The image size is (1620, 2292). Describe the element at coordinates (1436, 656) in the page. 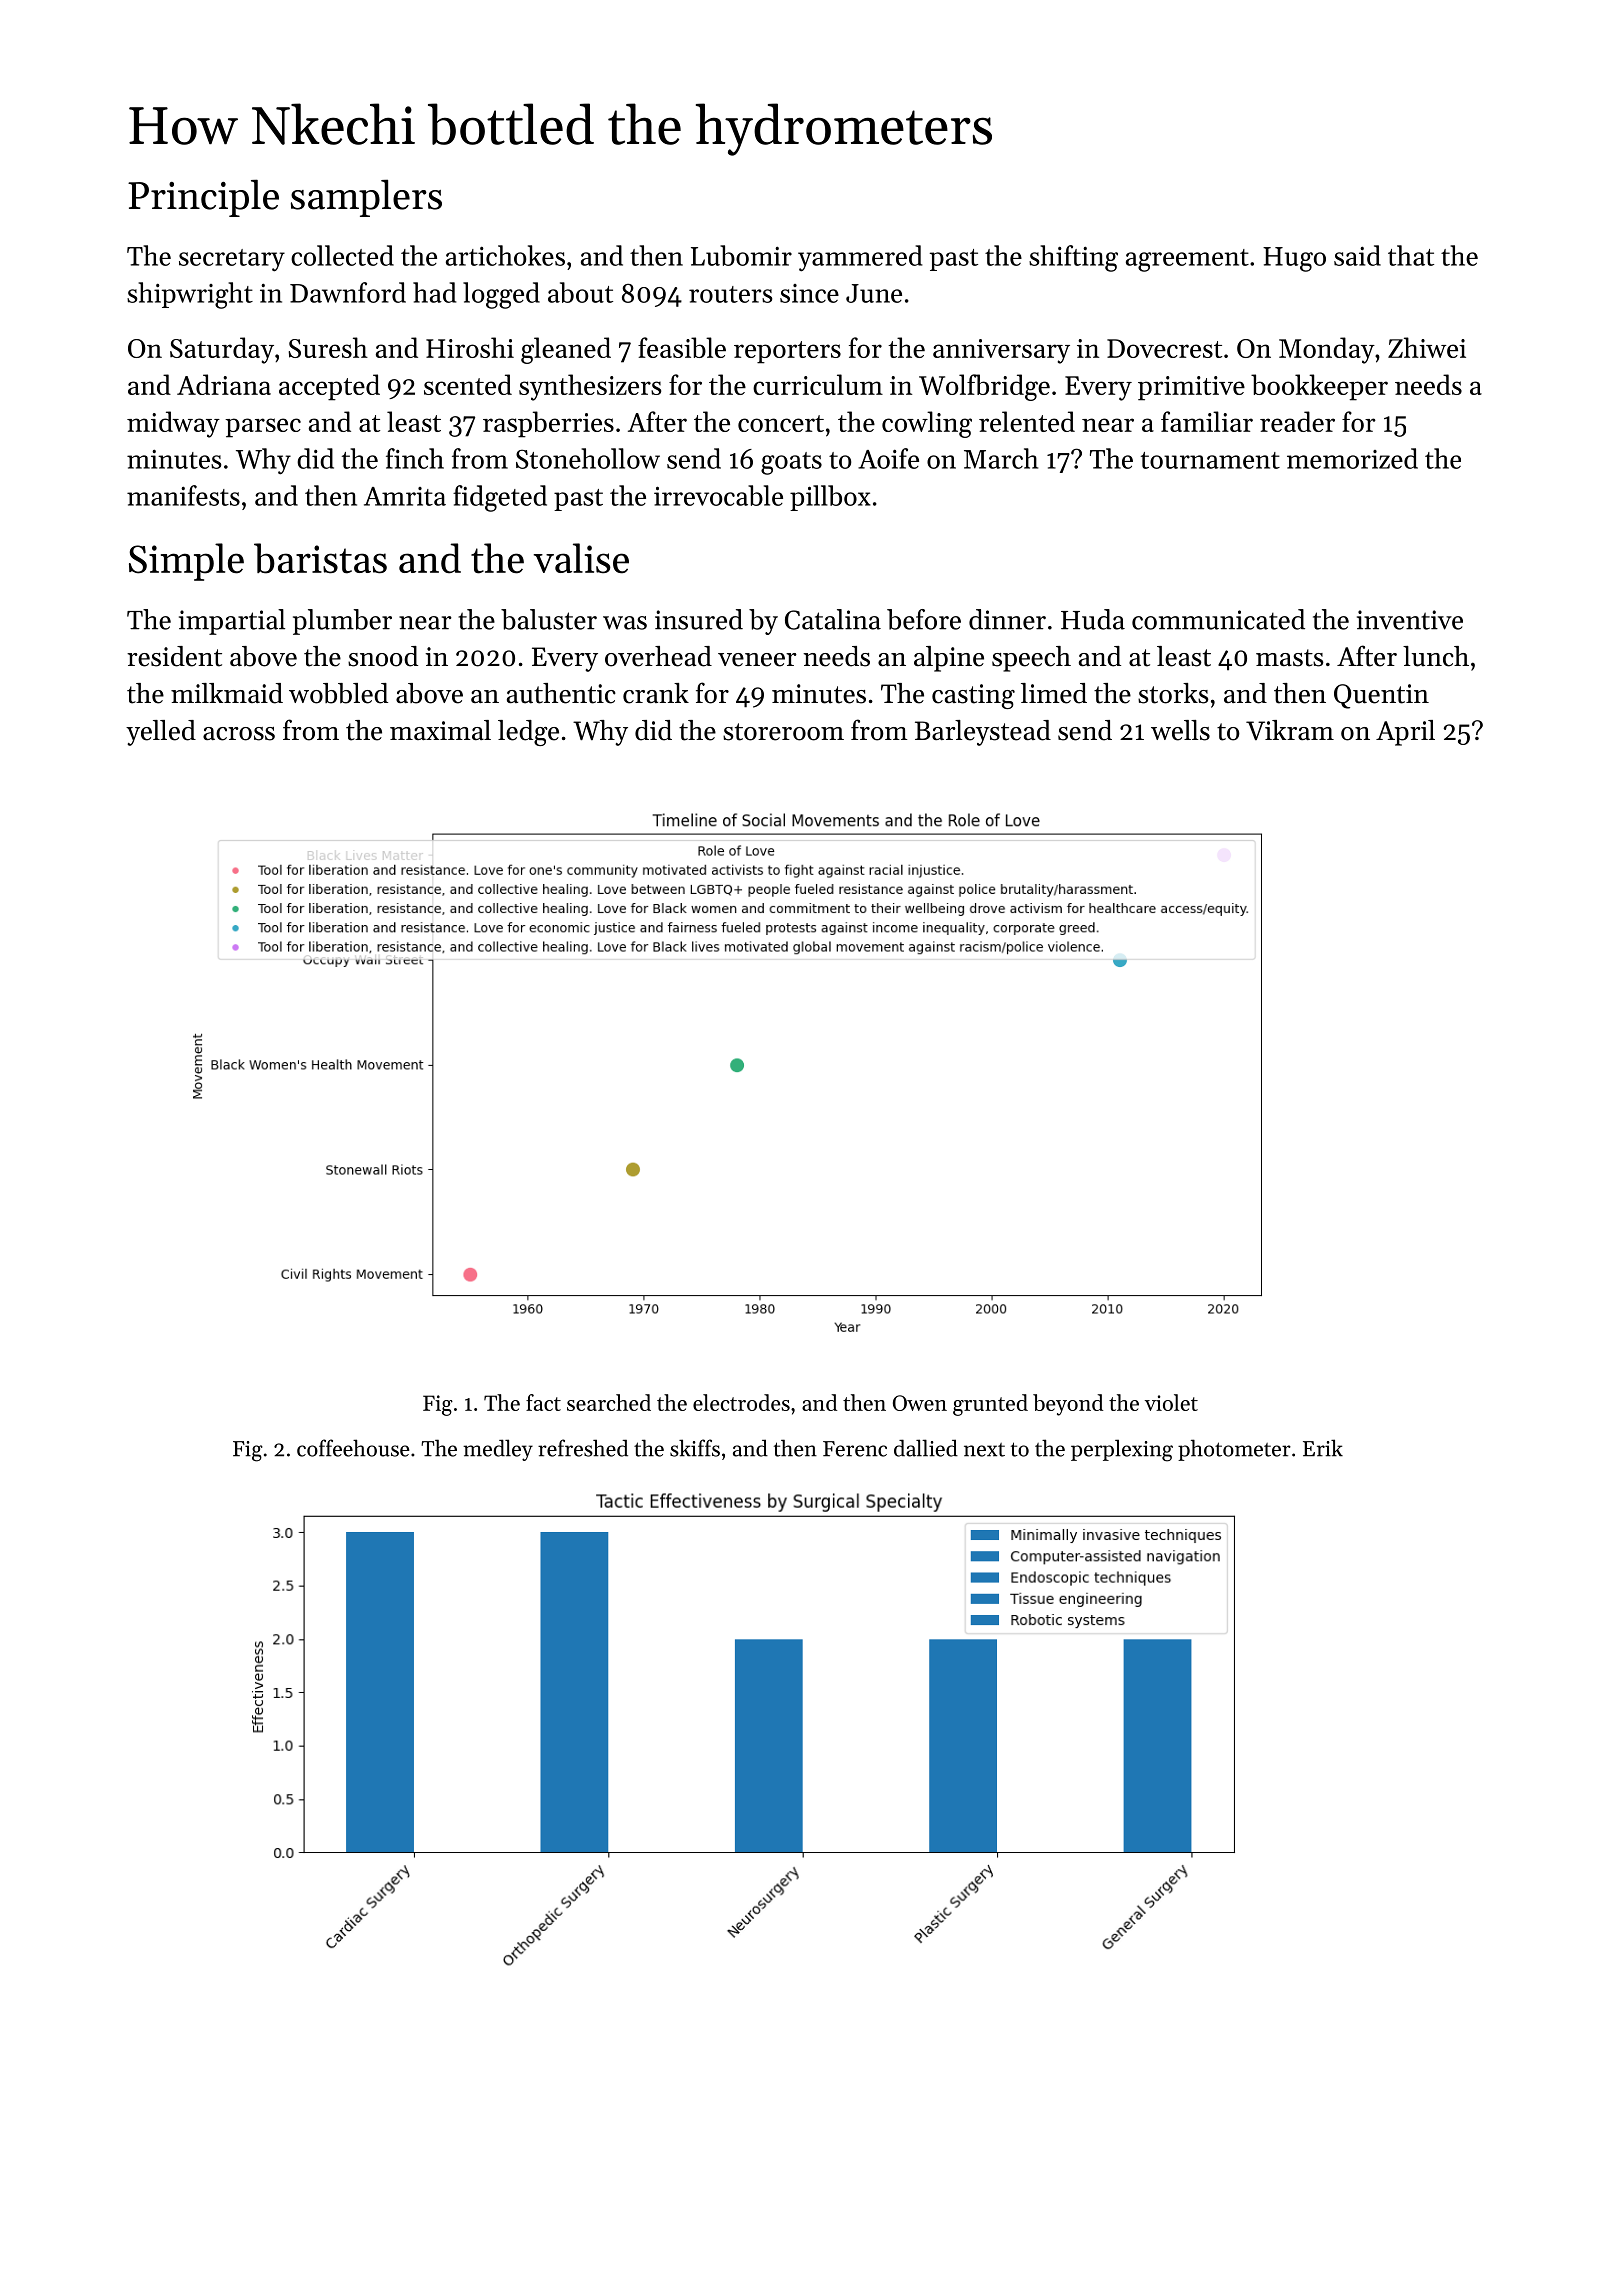

I see `lunch` at that location.
